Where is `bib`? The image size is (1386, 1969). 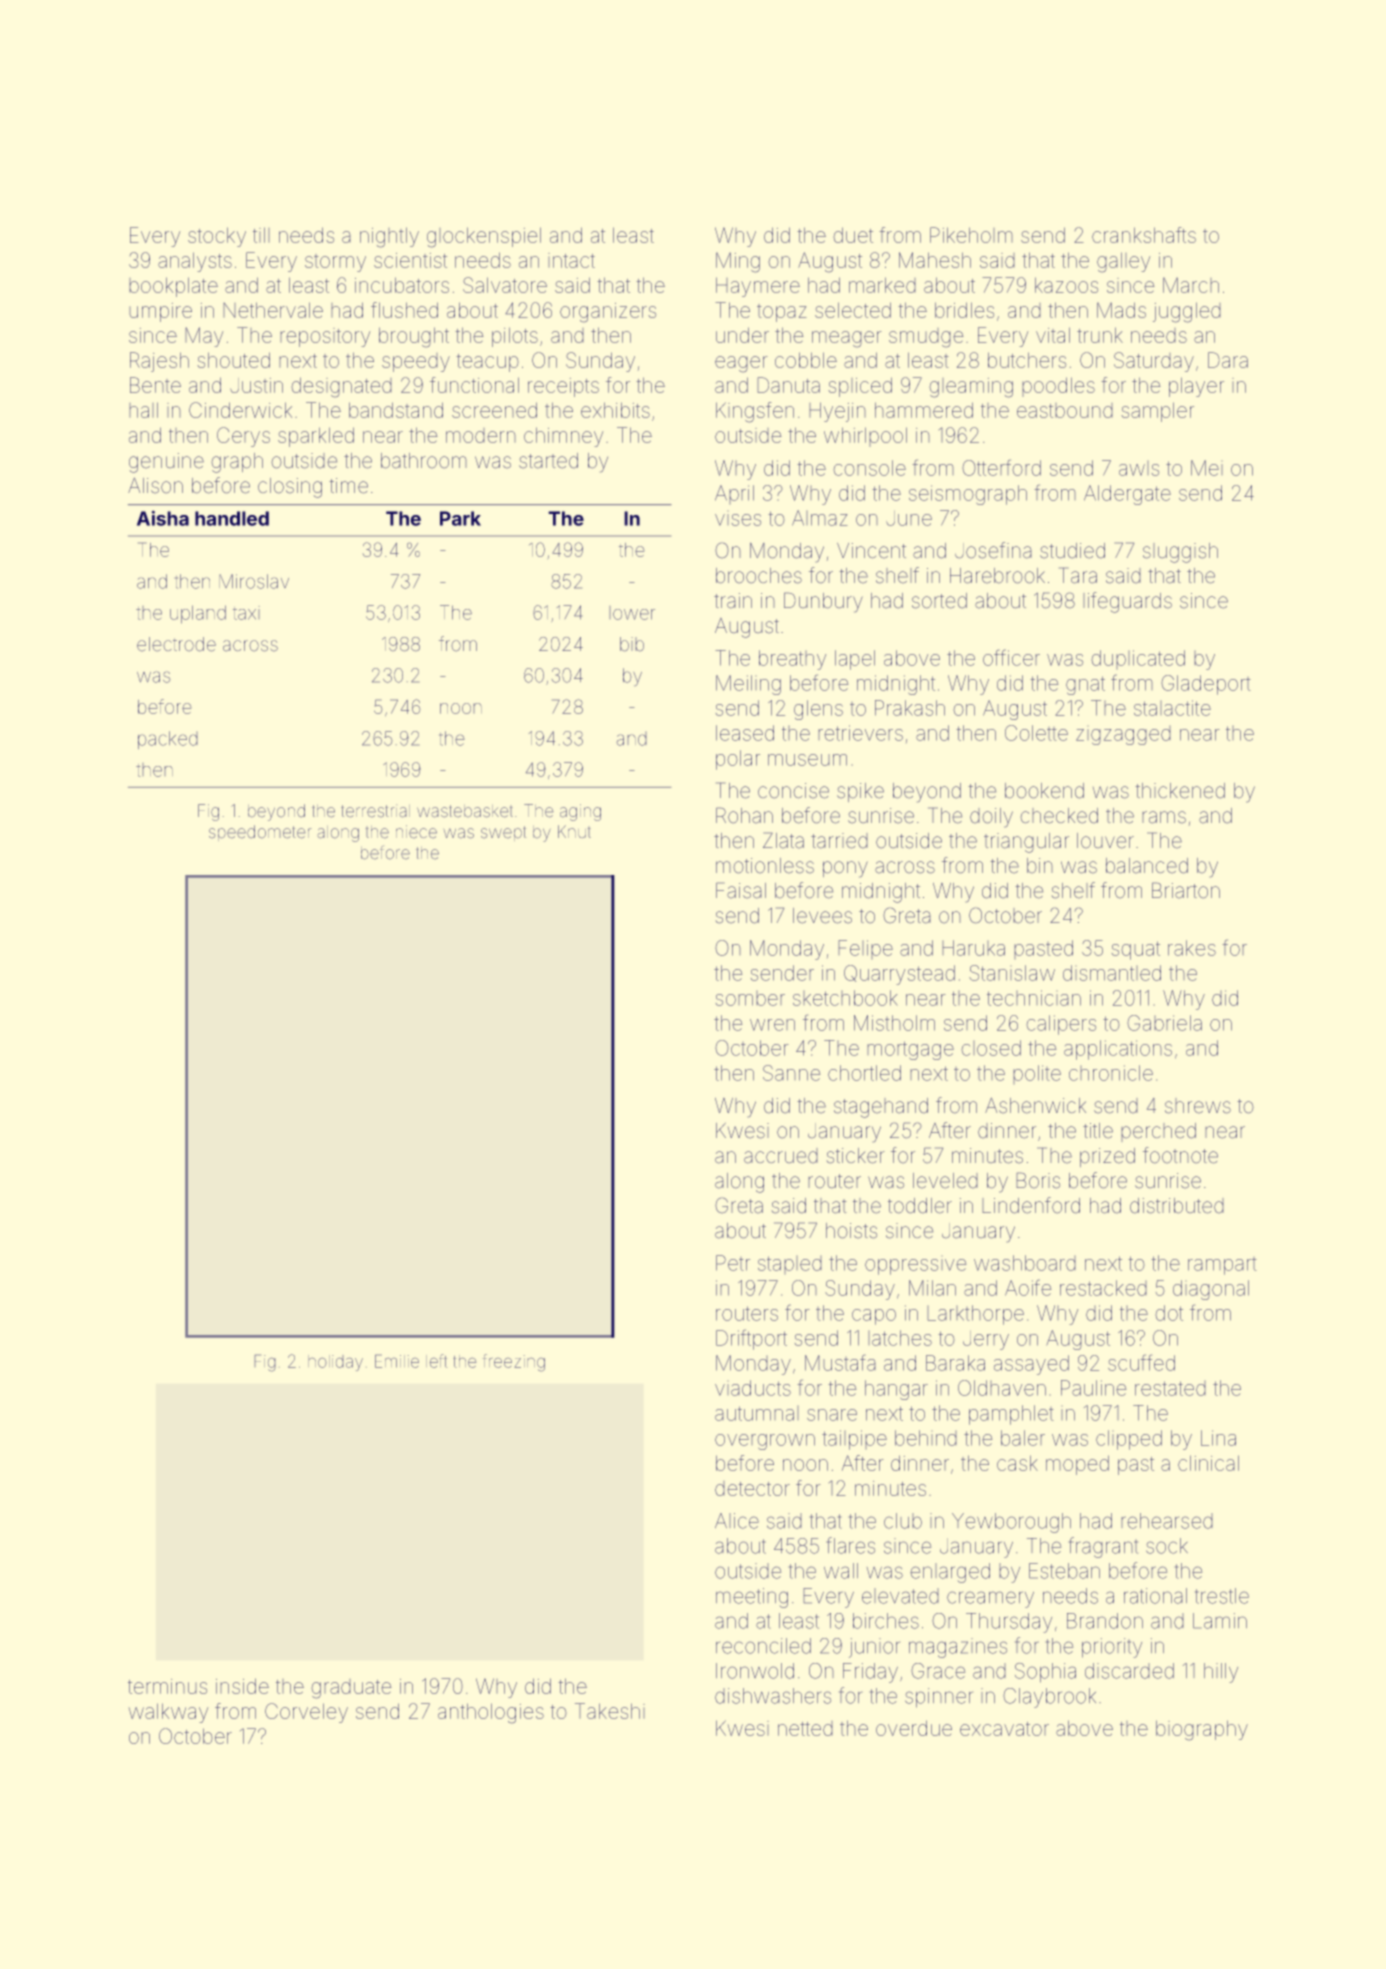
bib is located at coordinates (632, 644).
